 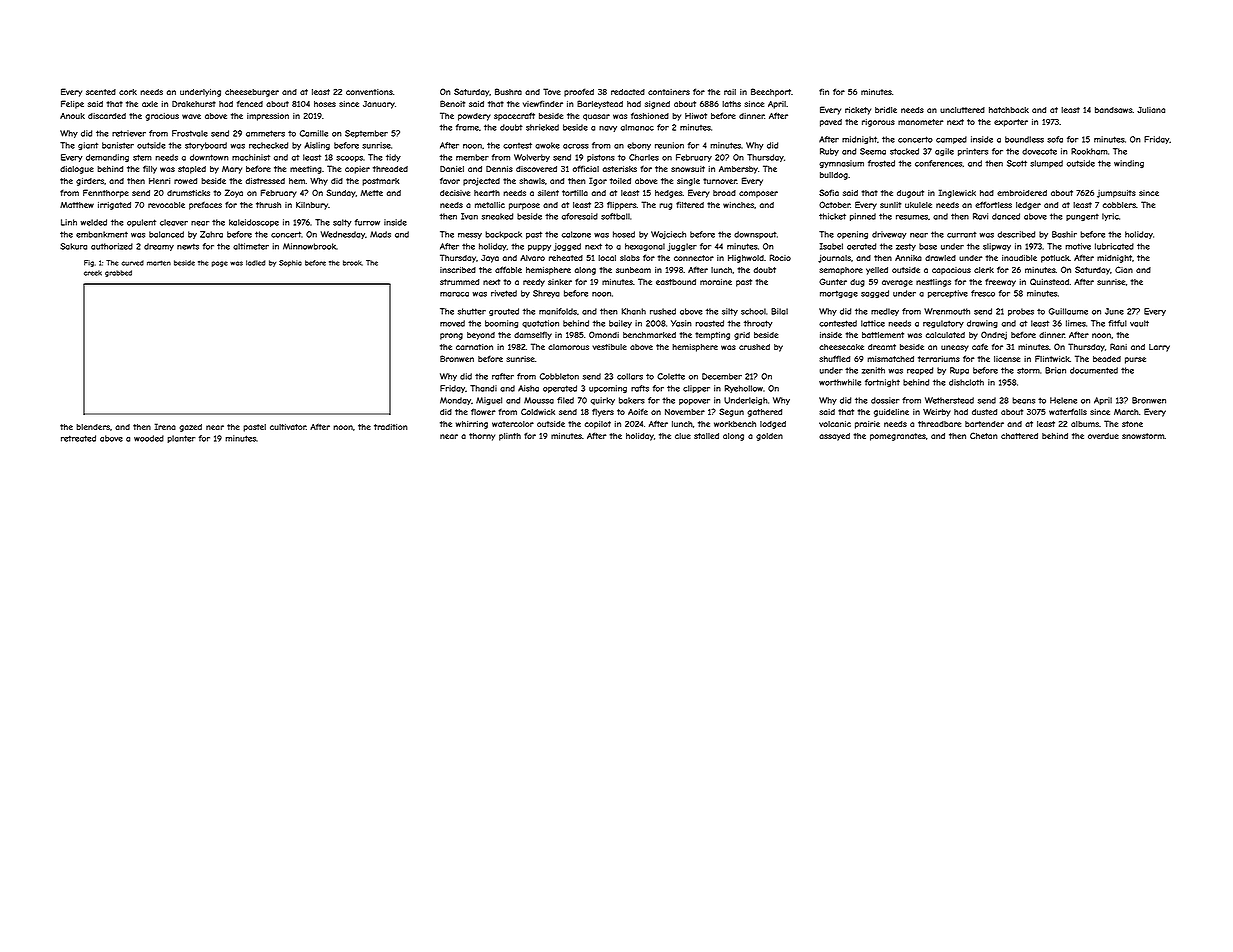 I want to click on favor, so click(x=450, y=180).
